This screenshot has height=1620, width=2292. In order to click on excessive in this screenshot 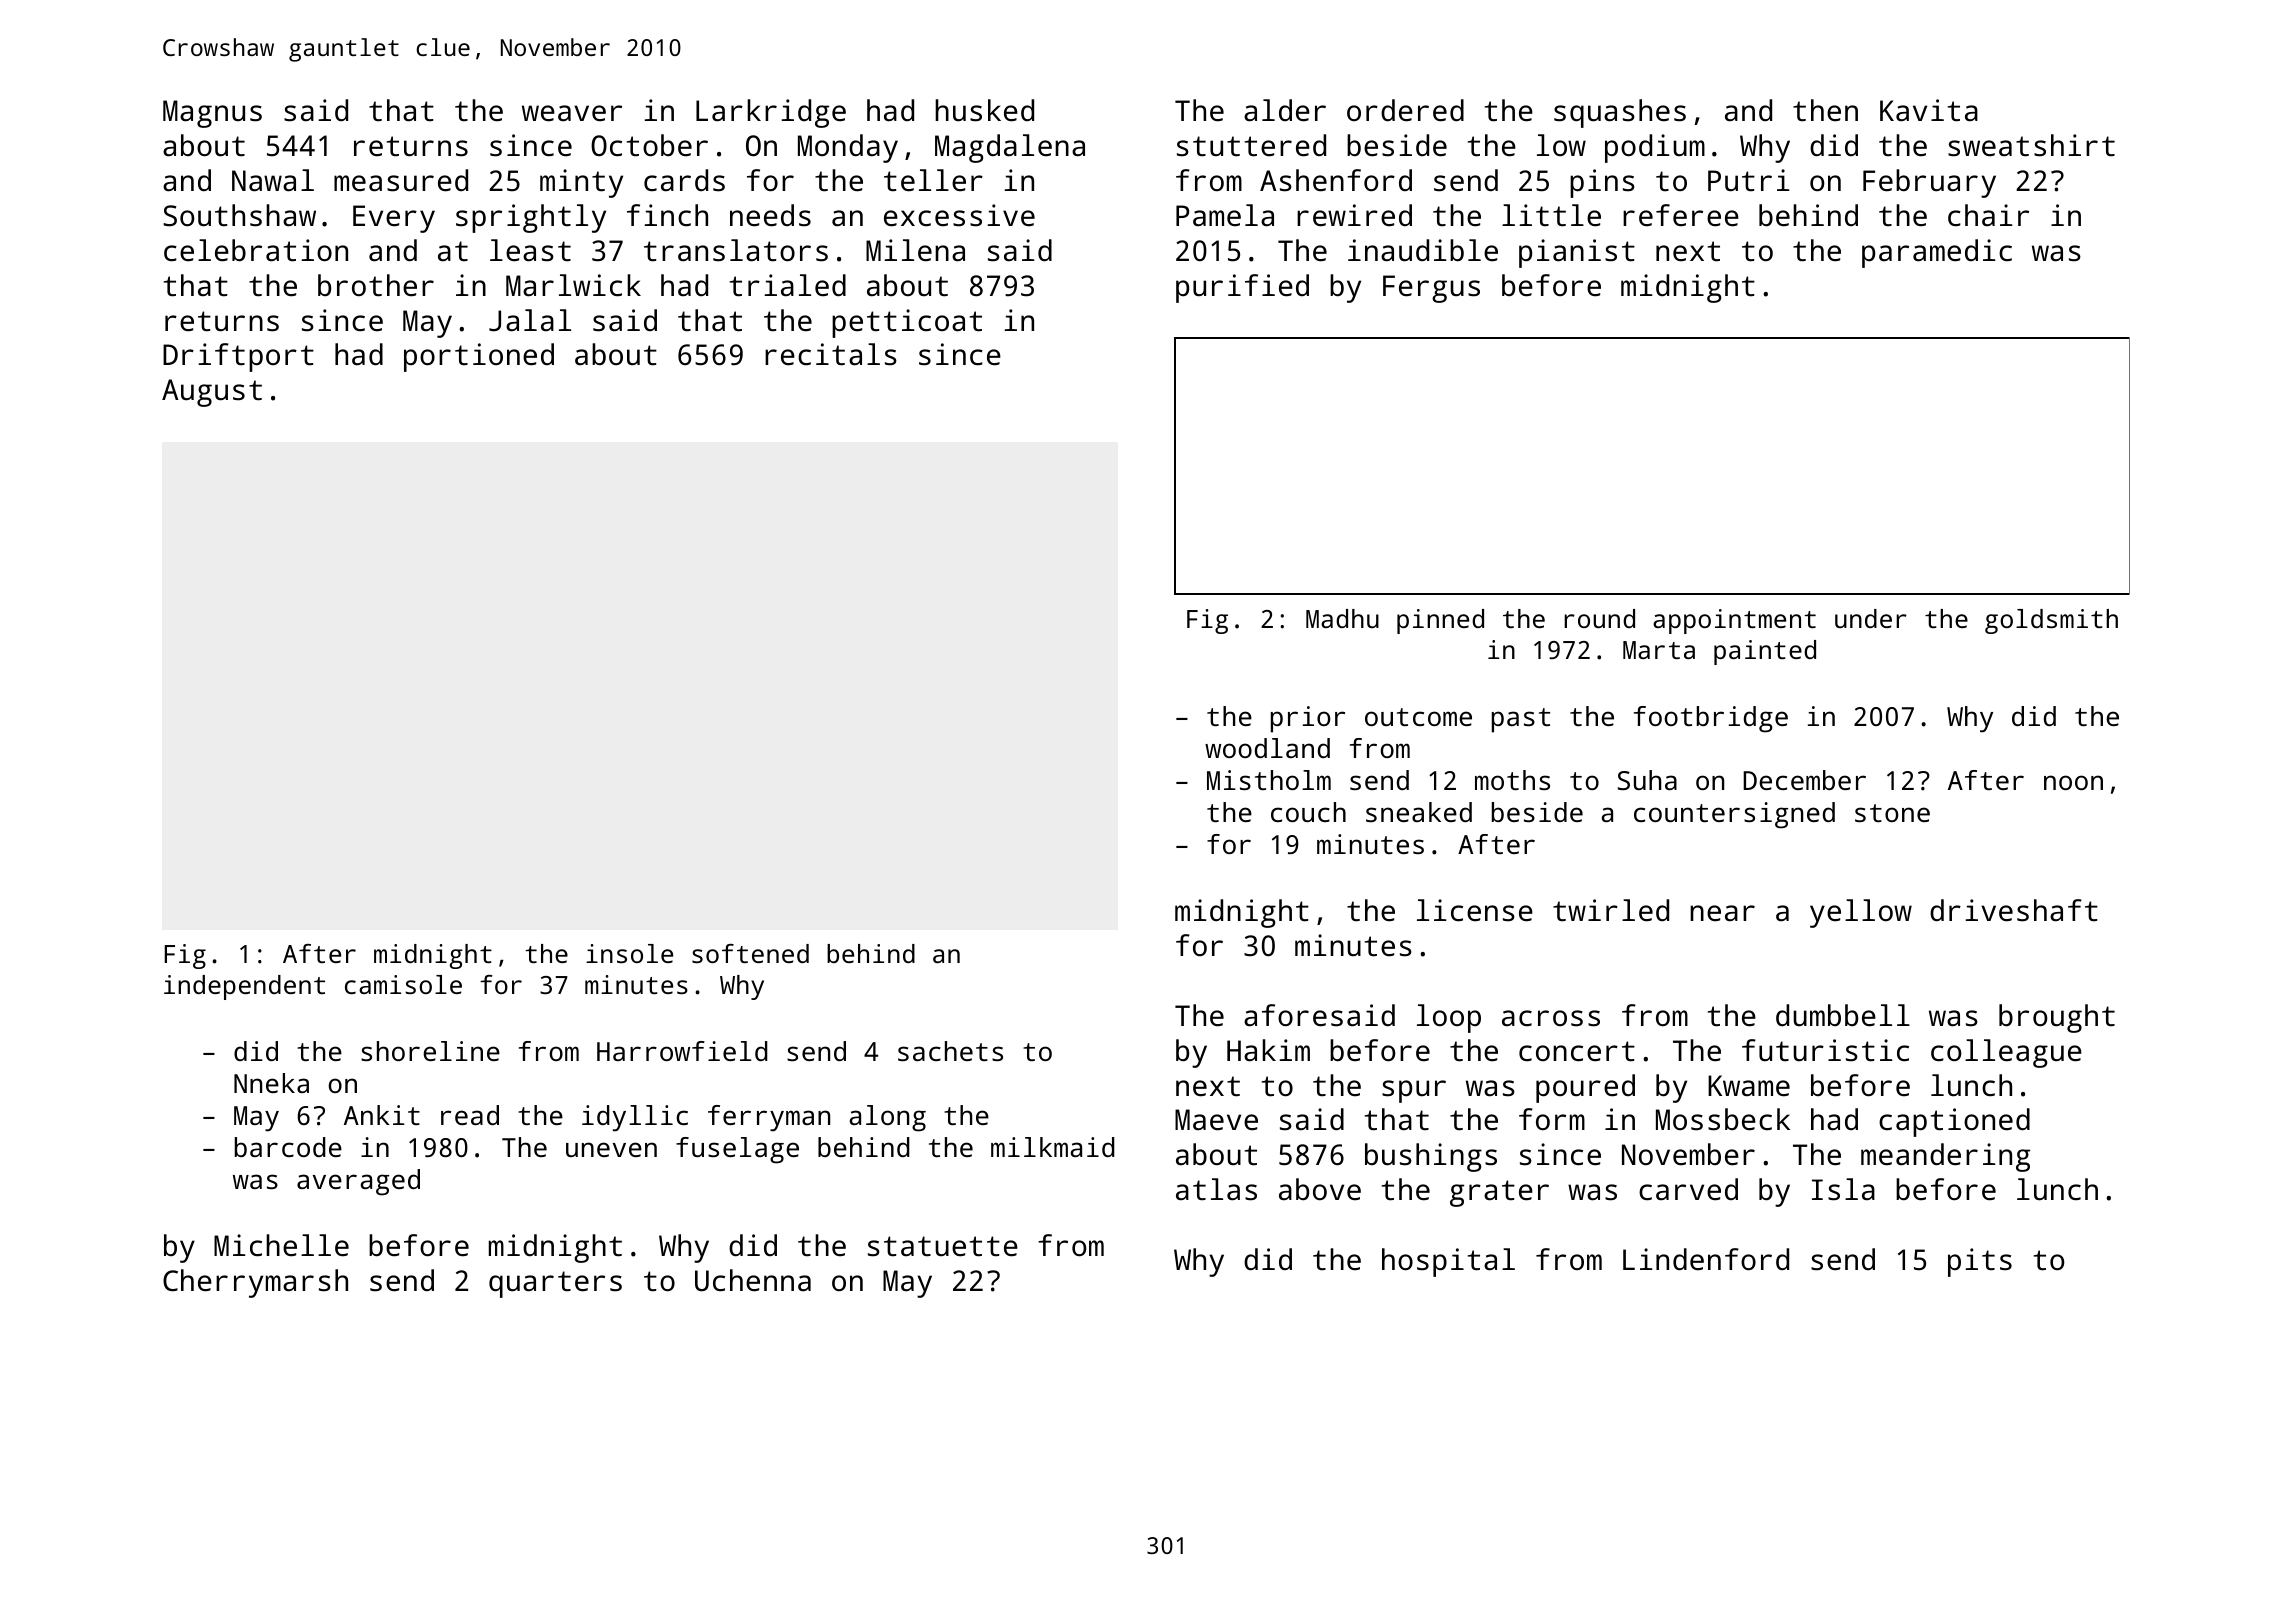, I will do `click(959, 215)`.
